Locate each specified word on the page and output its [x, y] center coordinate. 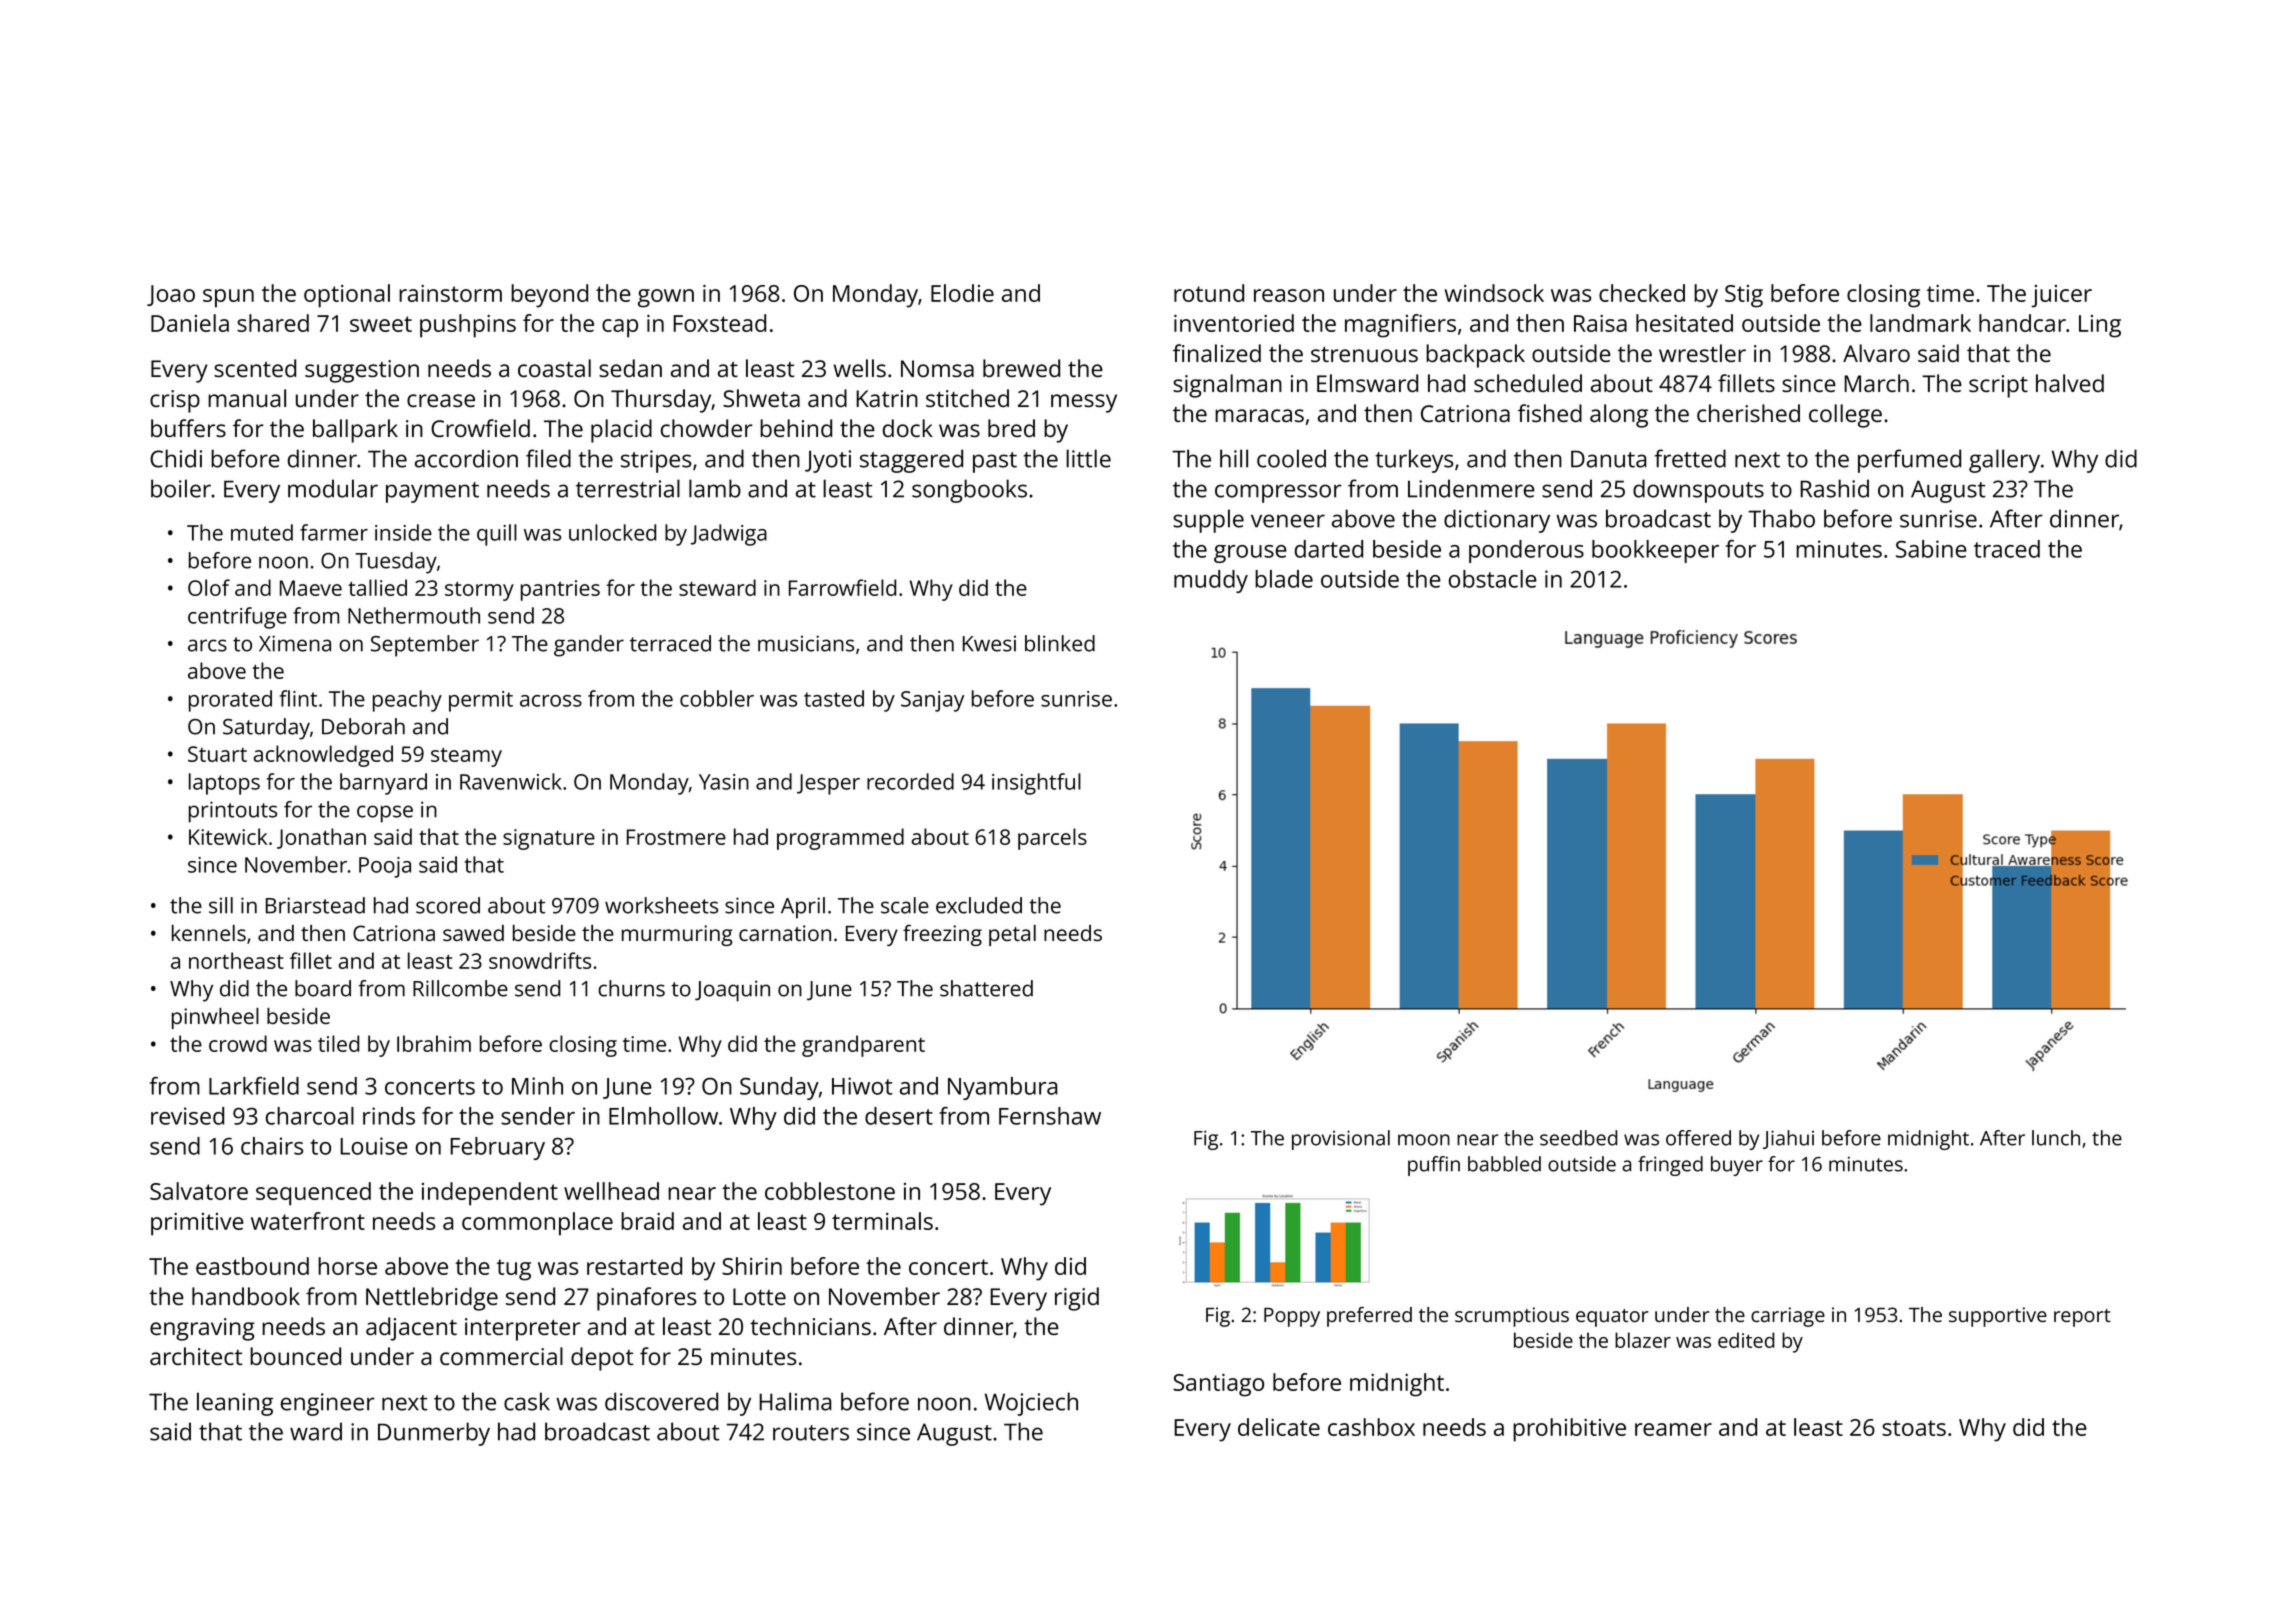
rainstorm [450, 293]
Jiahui [1788, 1139]
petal [1012, 935]
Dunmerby [434, 1434]
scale [905, 905]
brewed [1021, 368]
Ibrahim [434, 1043]
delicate [1279, 1427]
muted [262, 532]
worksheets [661, 905]
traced [2007, 549]
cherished [1748, 413]
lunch [2056, 1138]
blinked [1060, 643]
